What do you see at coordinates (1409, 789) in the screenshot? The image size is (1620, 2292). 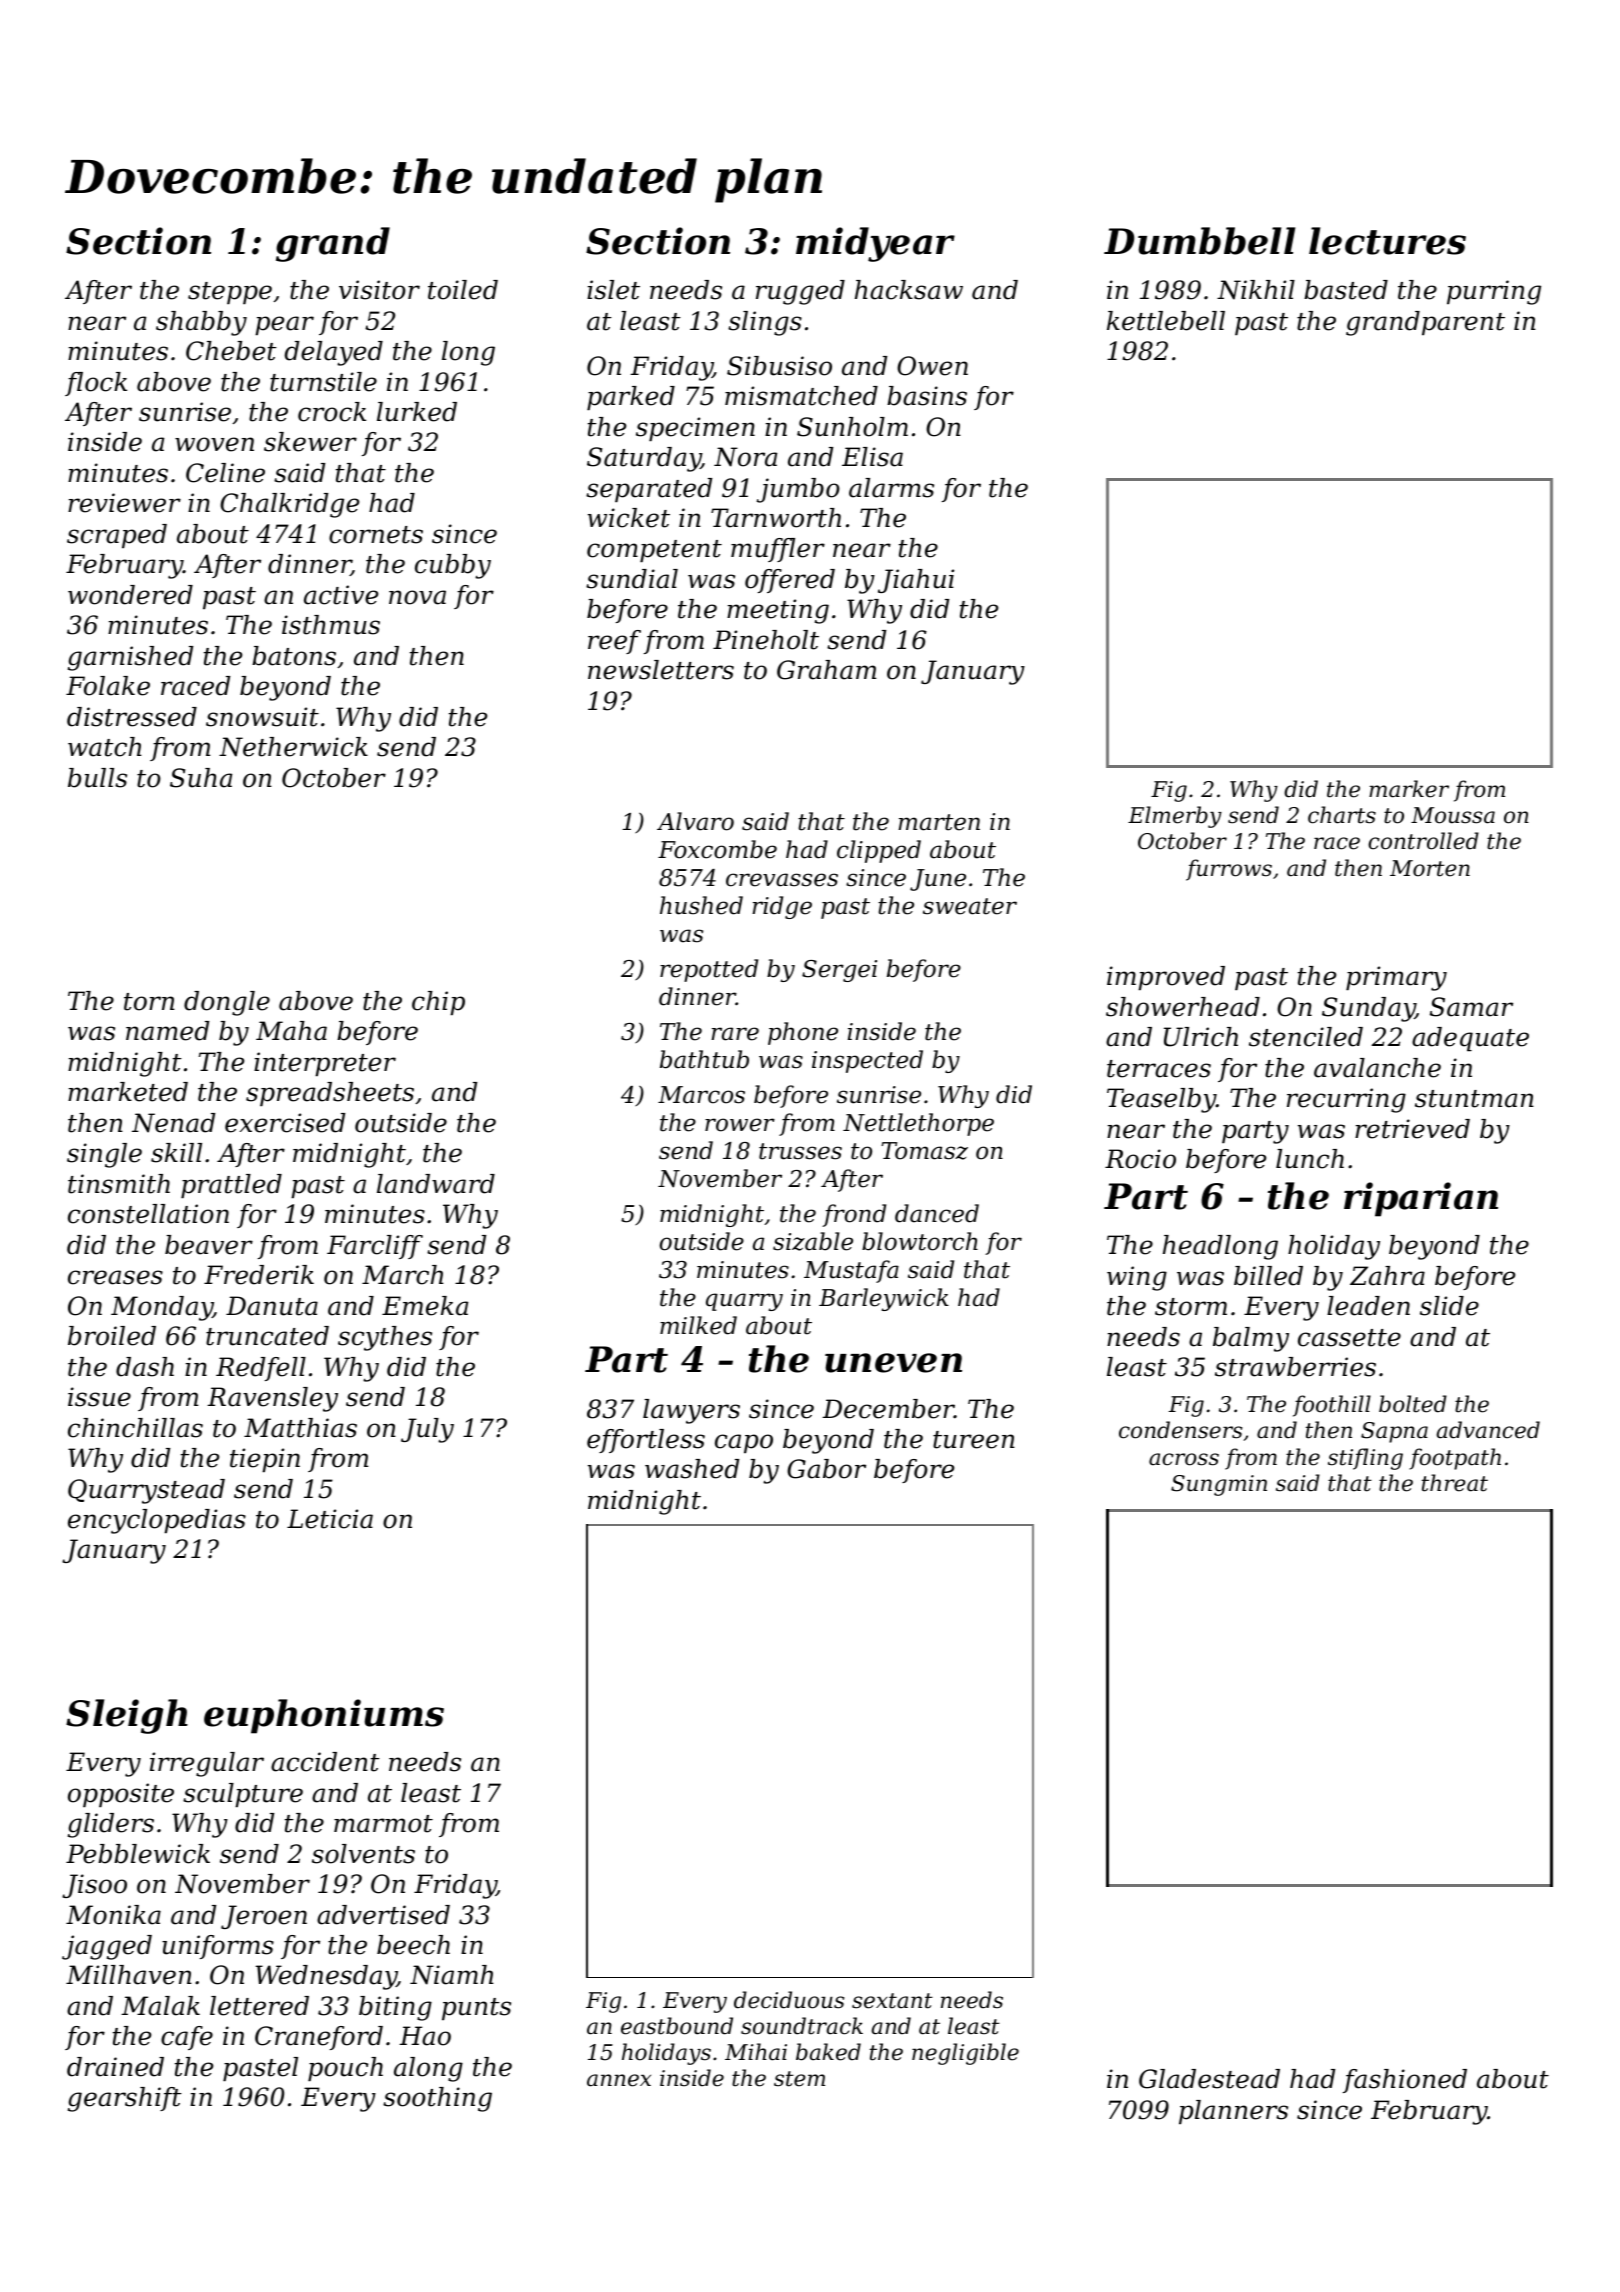 I see `marker` at bounding box center [1409, 789].
